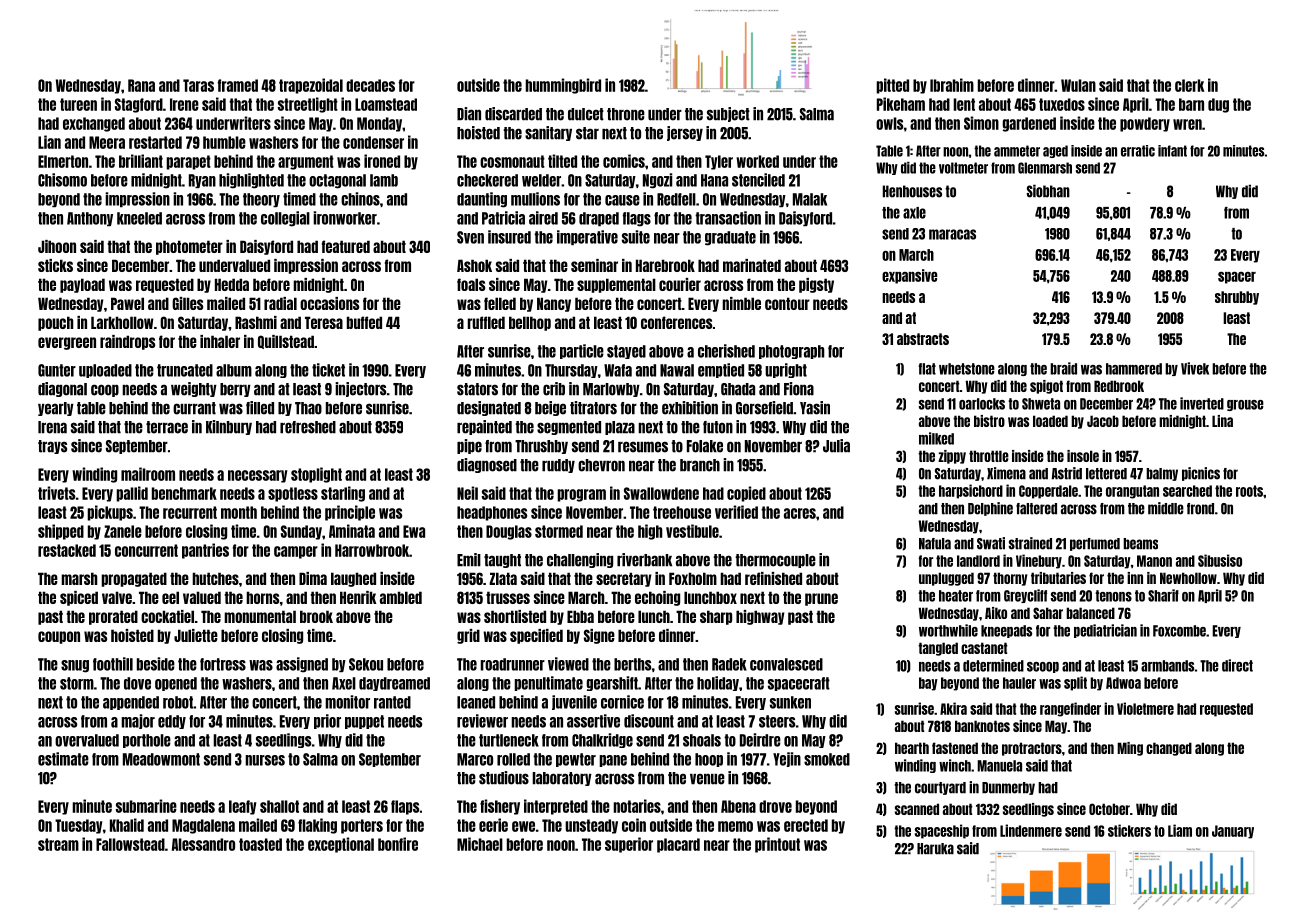 This screenshot has height=924, width=1308. I want to click on Siobhan, so click(1048, 191).
